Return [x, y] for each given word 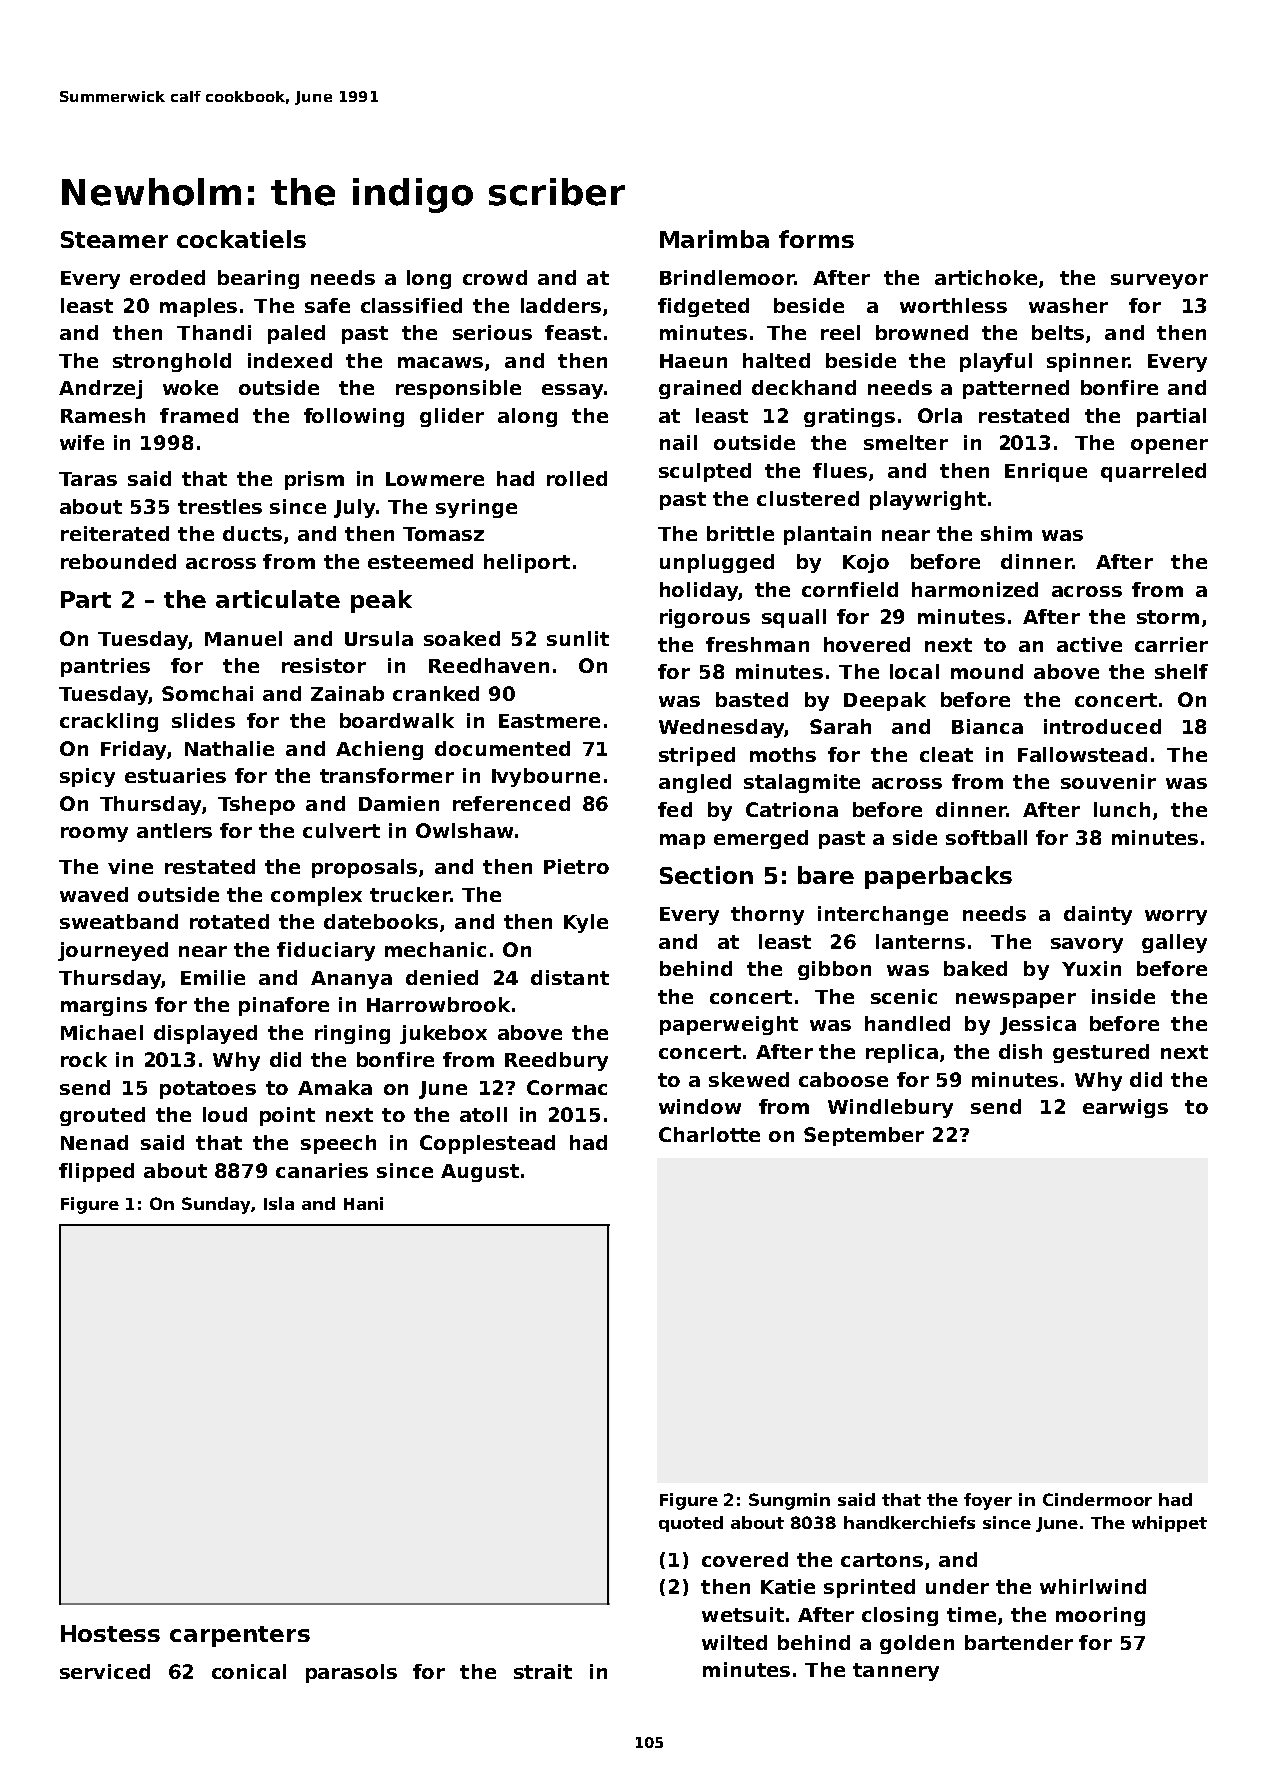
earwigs [1125, 1108]
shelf [1181, 671]
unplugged [717, 563]
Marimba [714, 239]
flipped [96, 1172]
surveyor [1159, 281]
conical [249, 1671]
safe [327, 305]
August [480, 1173]
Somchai [207, 693]
